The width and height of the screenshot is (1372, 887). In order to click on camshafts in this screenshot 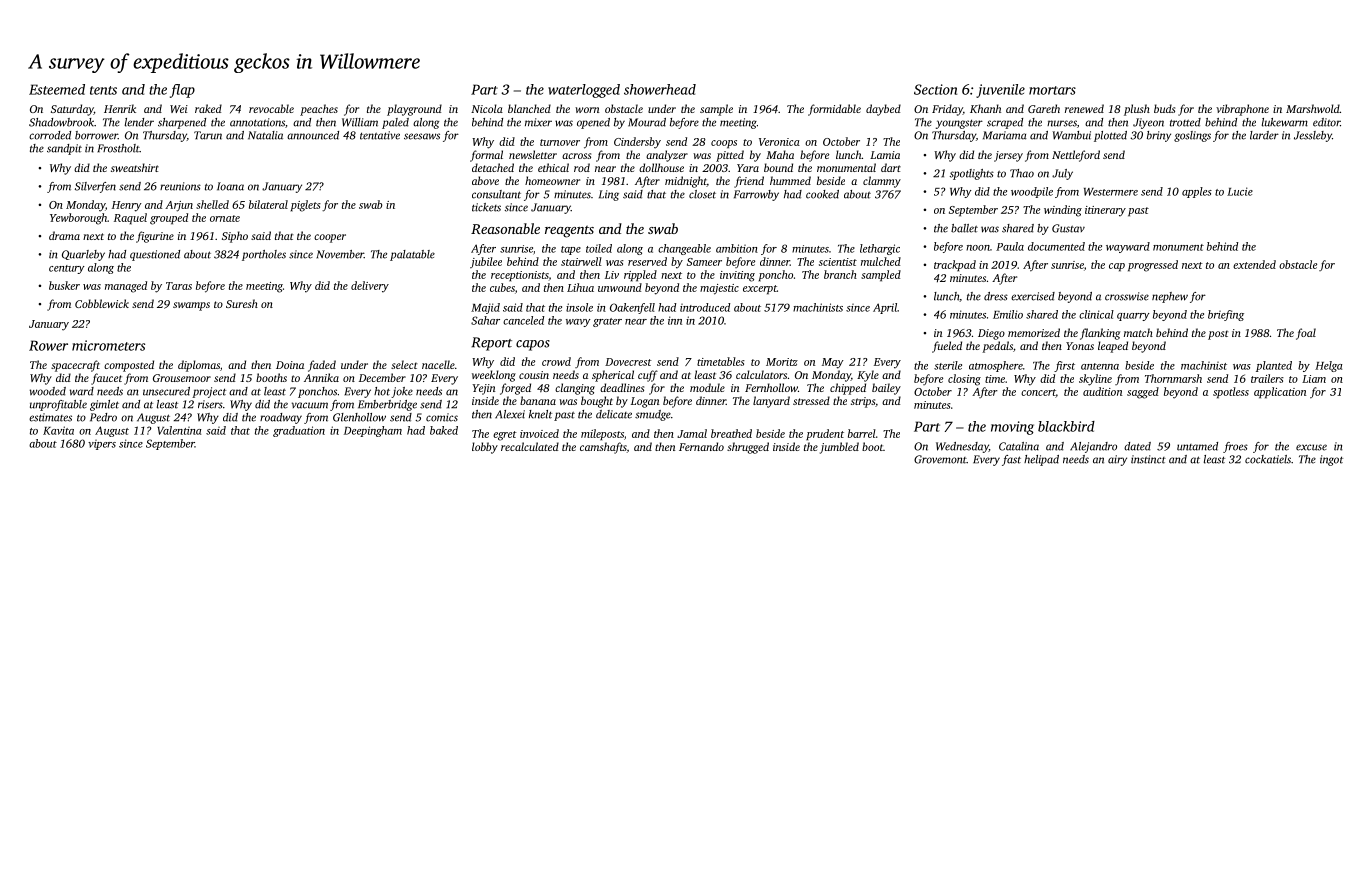, I will do `click(603, 448)`.
